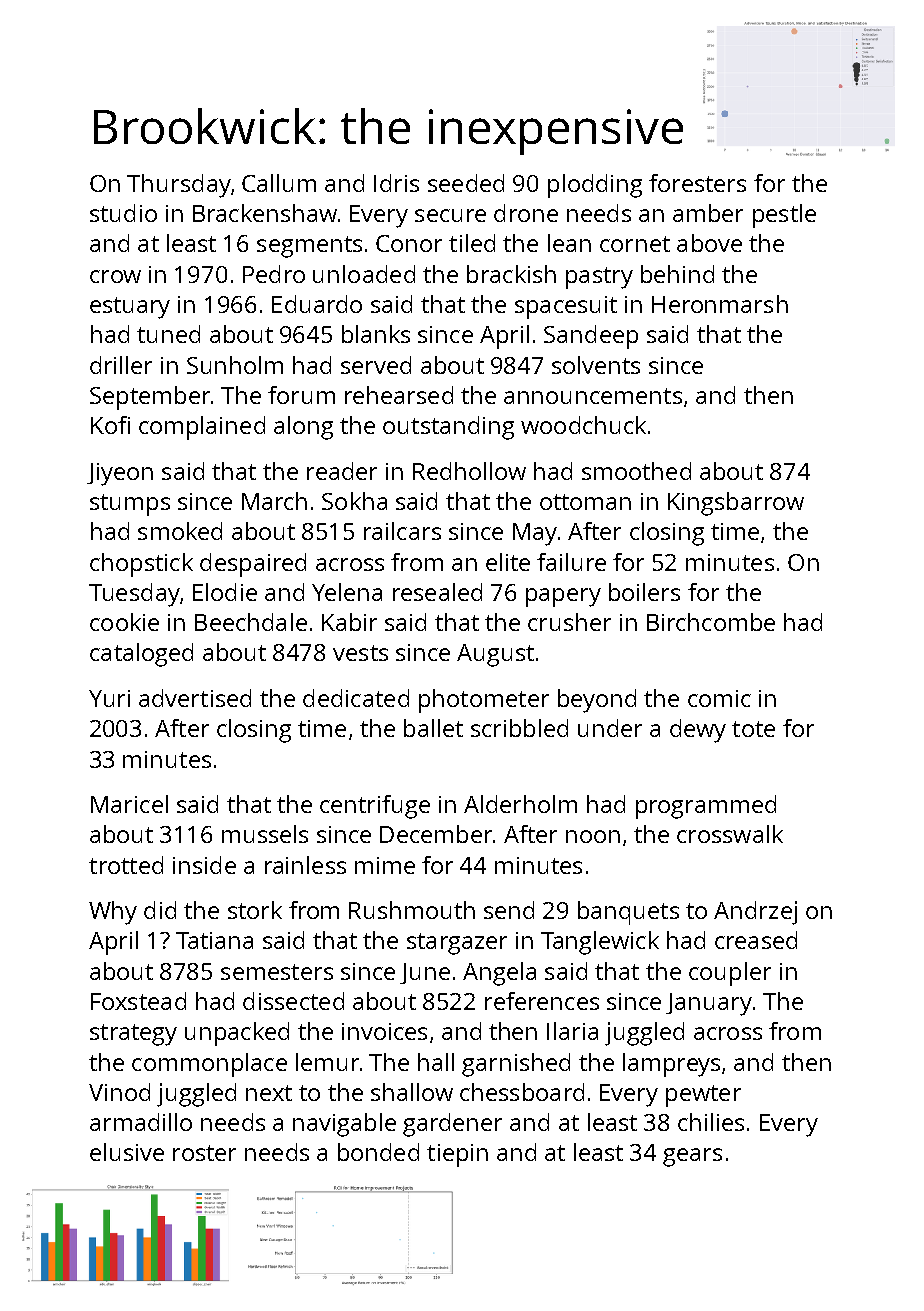 This screenshot has width=924, height=1311. Describe the element at coordinates (402, 531) in the screenshot. I see `railcars` at that location.
